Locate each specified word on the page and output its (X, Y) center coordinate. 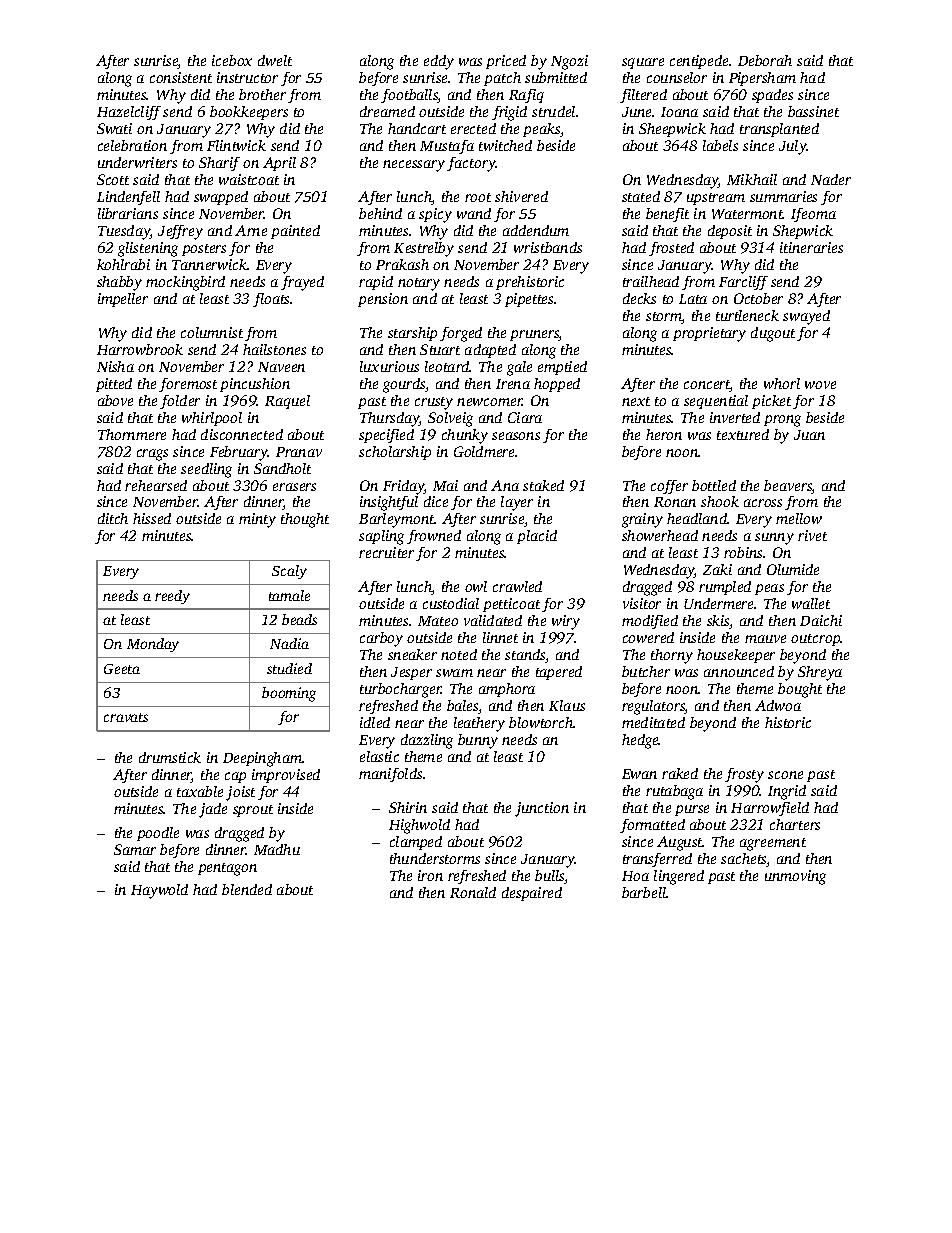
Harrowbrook (140, 349)
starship (412, 334)
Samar (135, 849)
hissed (152, 518)
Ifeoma (813, 215)
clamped (416, 843)
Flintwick (236, 145)
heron (664, 434)
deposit (730, 232)
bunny (478, 741)
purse (692, 810)
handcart (417, 128)
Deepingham (262, 759)
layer (517, 503)
